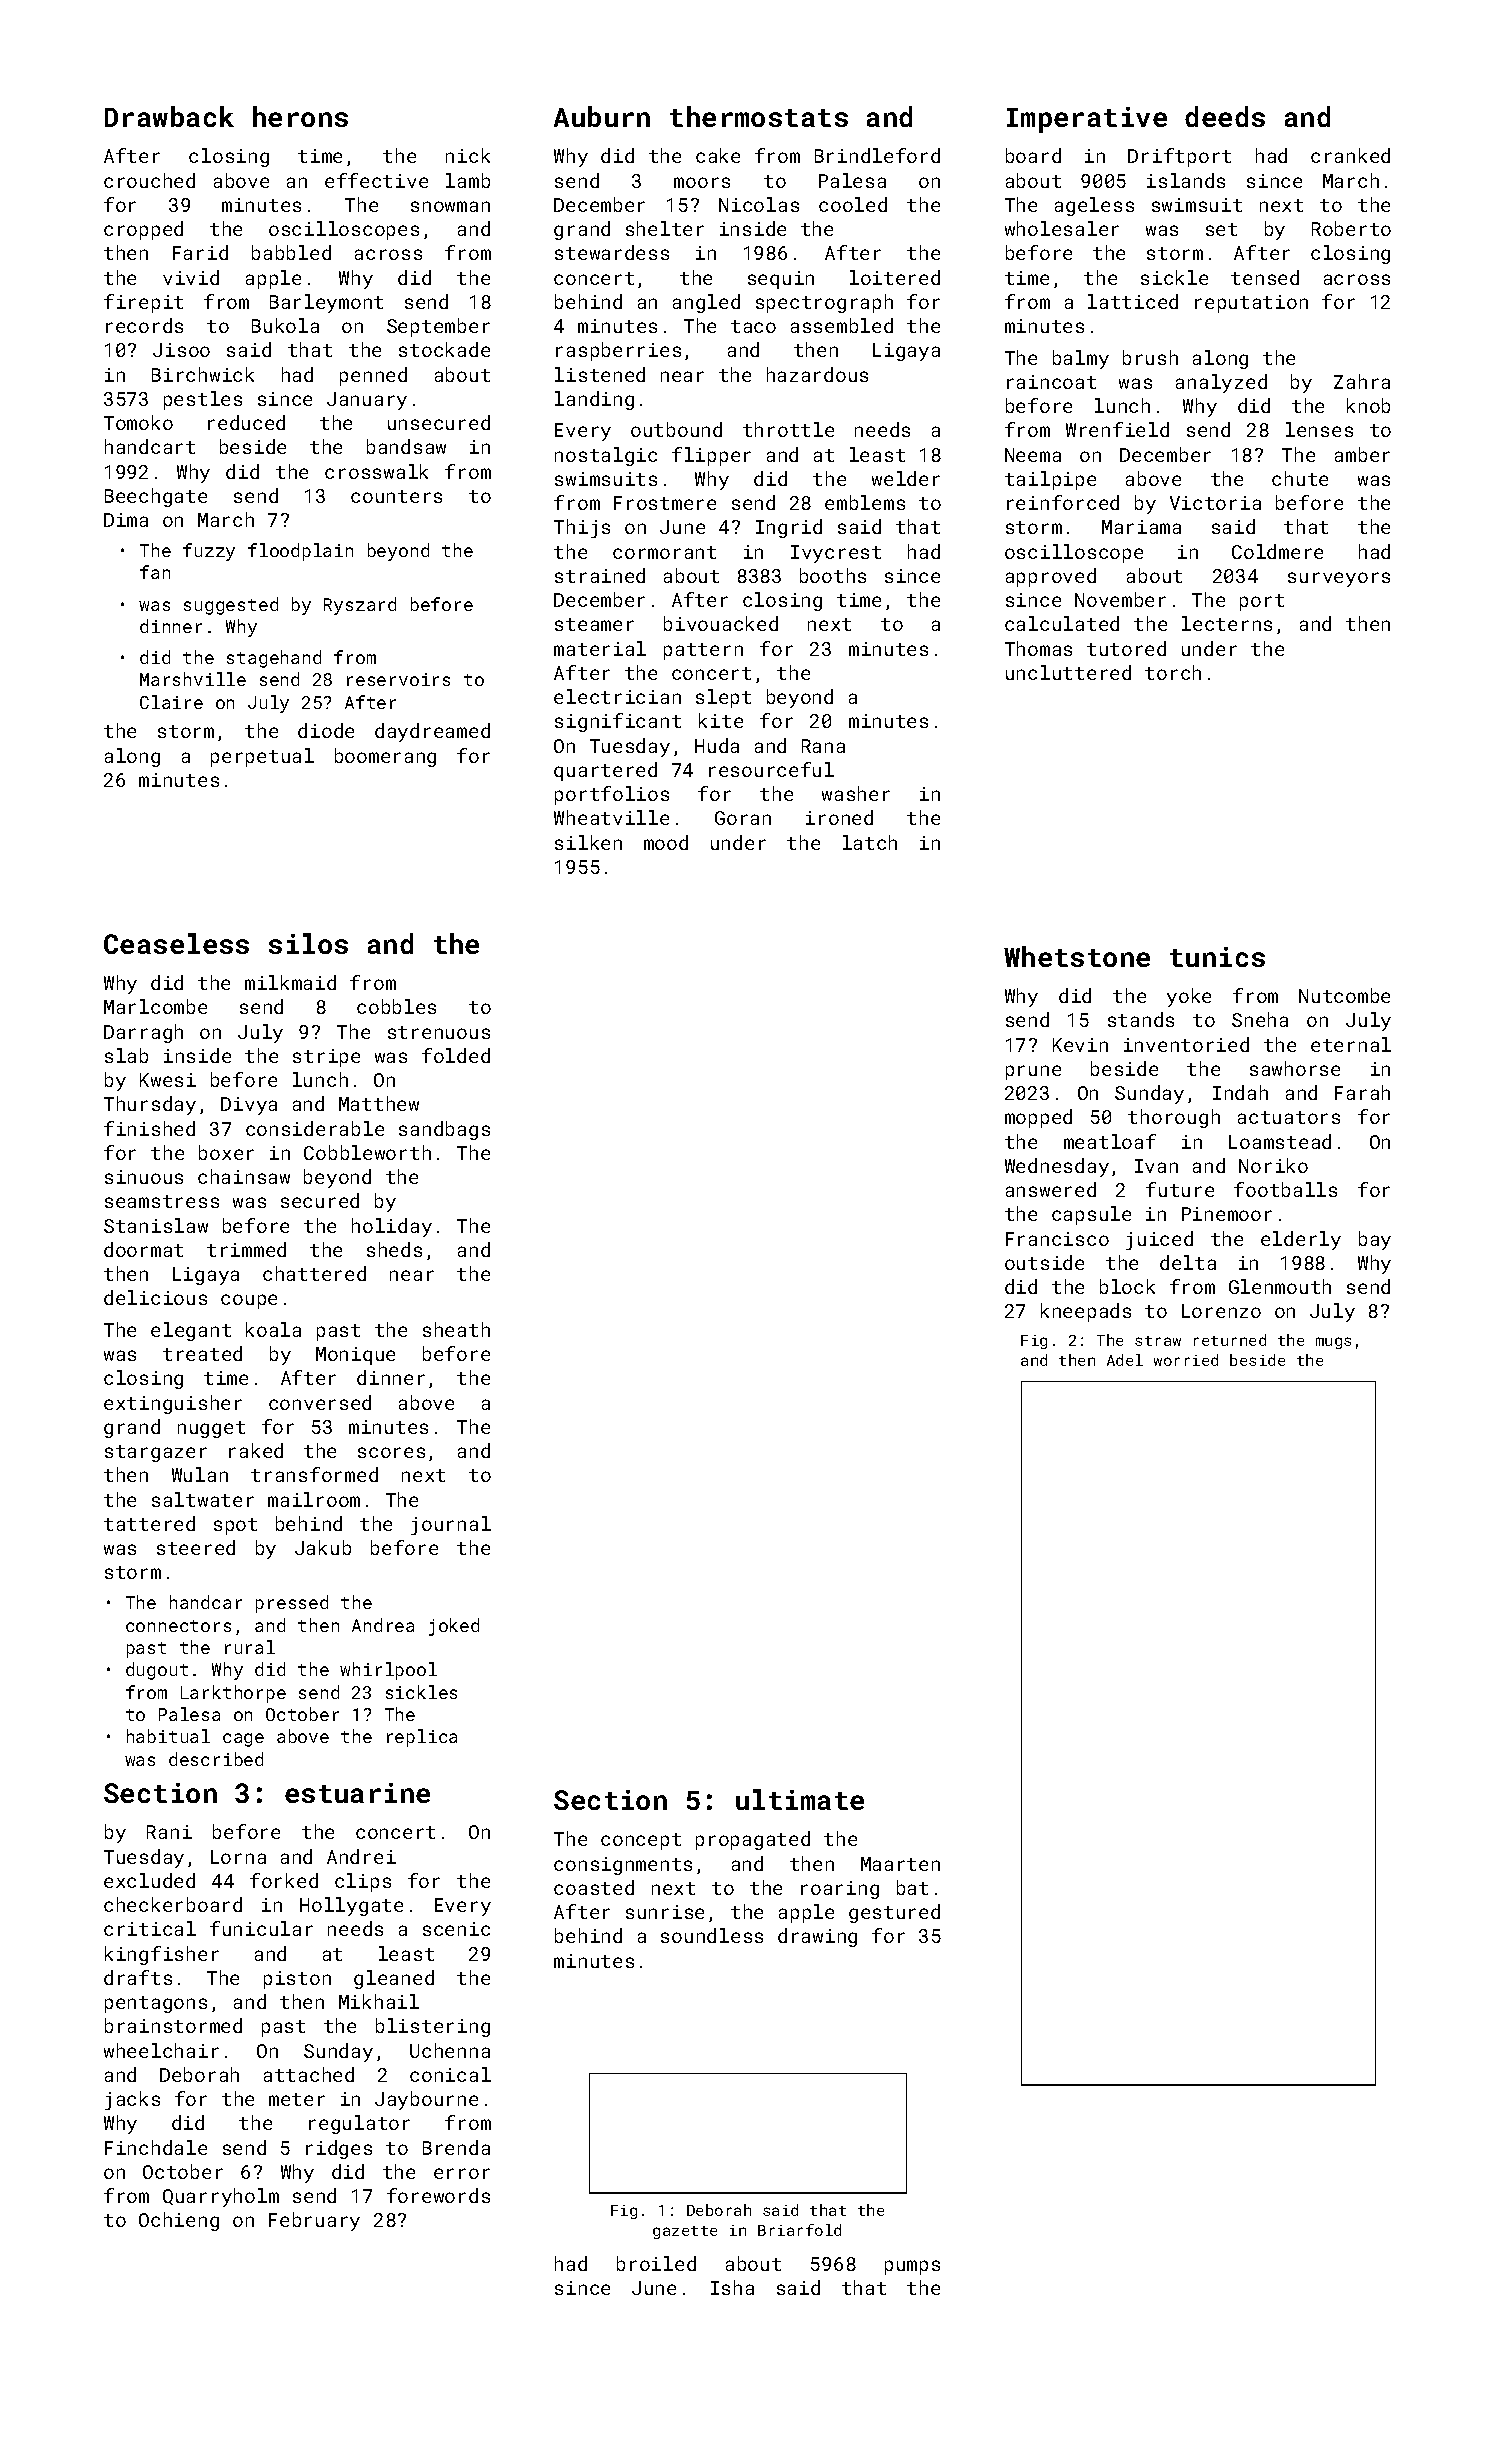 The height and width of the screenshot is (2464, 1496). I want to click on funicular, so click(261, 1928).
